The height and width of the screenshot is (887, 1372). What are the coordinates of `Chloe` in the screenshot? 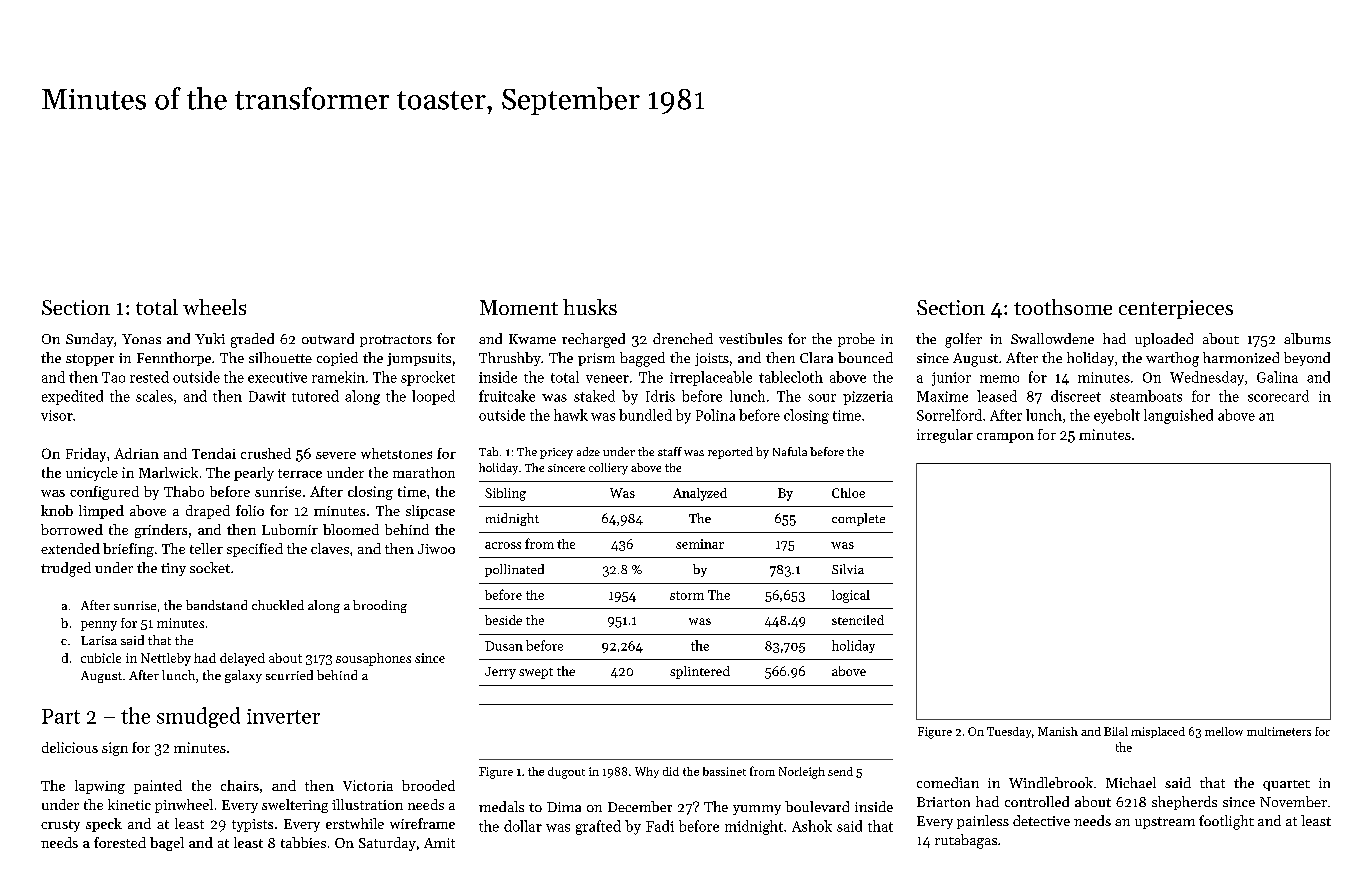 It's located at (848, 493).
